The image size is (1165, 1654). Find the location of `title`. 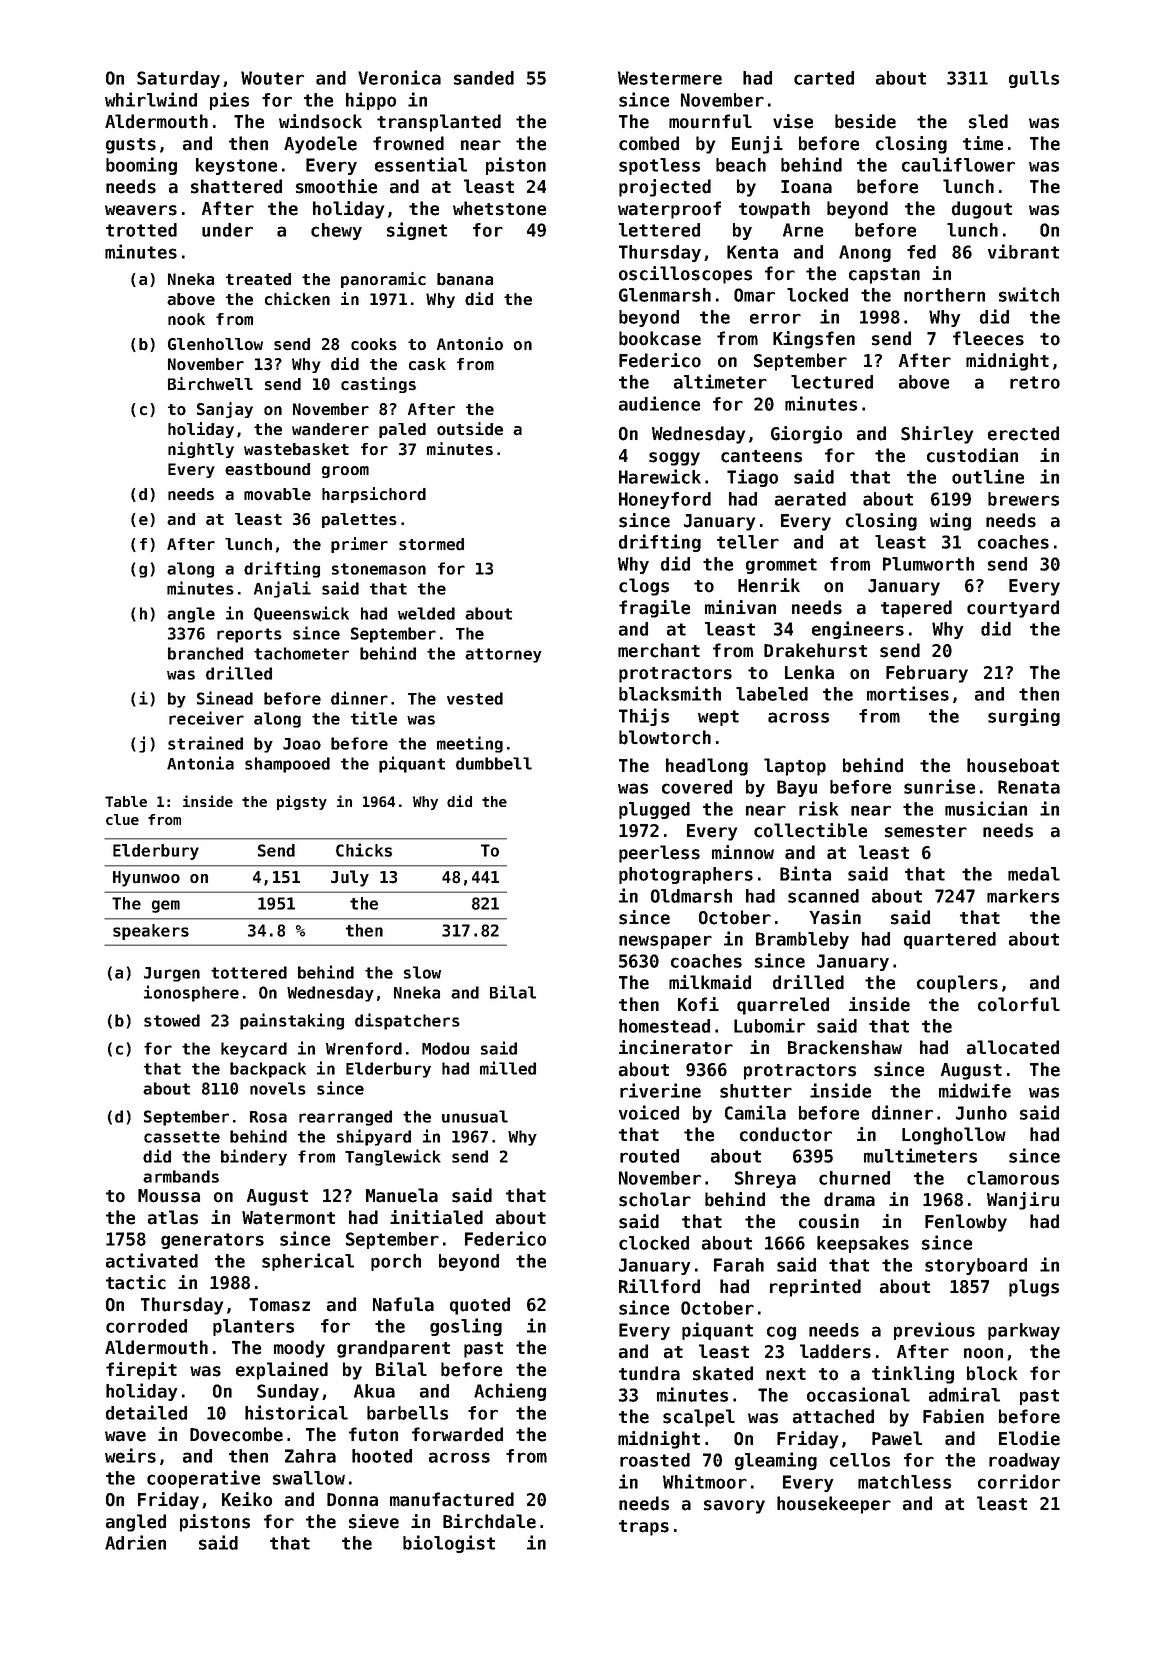

title is located at coordinates (374, 718).
